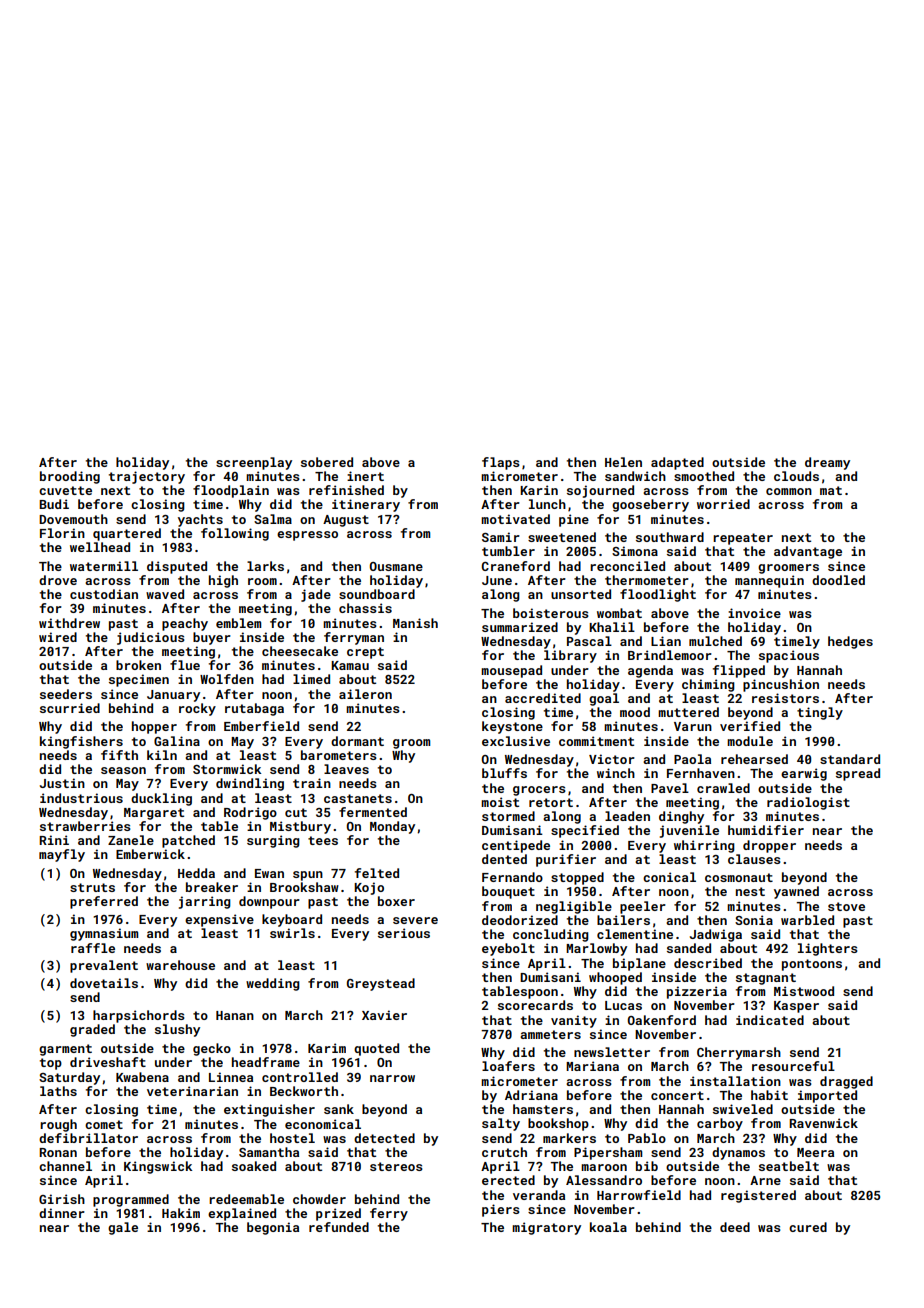 Image resolution: width=924 pixels, height=1308 pixels. What do you see at coordinates (743, 539) in the screenshot?
I see `repeater` at bounding box center [743, 539].
